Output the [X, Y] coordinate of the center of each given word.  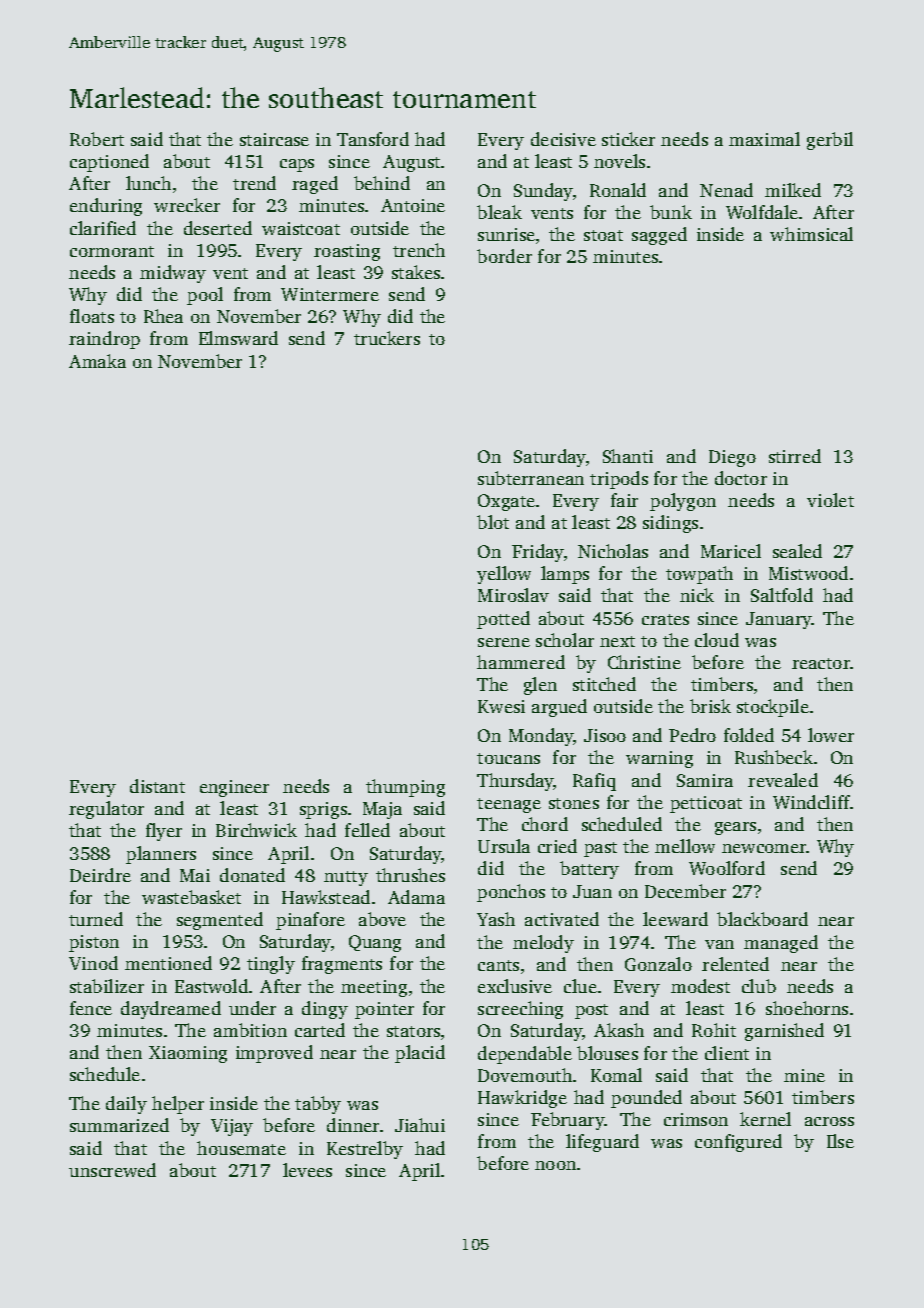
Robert [97, 139]
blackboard [762, 919]
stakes [416, 272]
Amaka [97, 361]
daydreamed [171, 1010]
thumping [405, 788]
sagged [659, 236]
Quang [375, 943]
